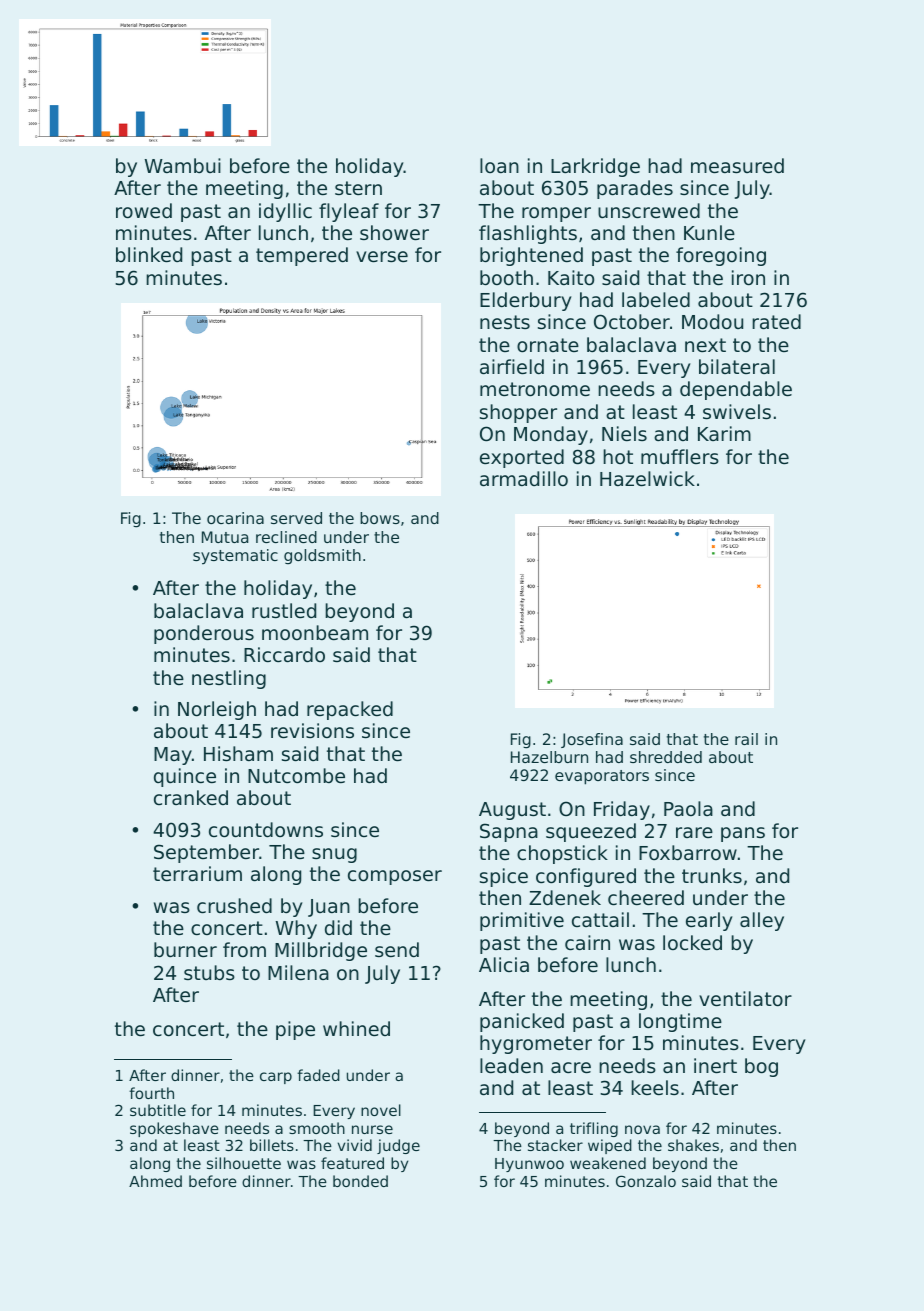  I want to click on rated, so click(776, 321).
